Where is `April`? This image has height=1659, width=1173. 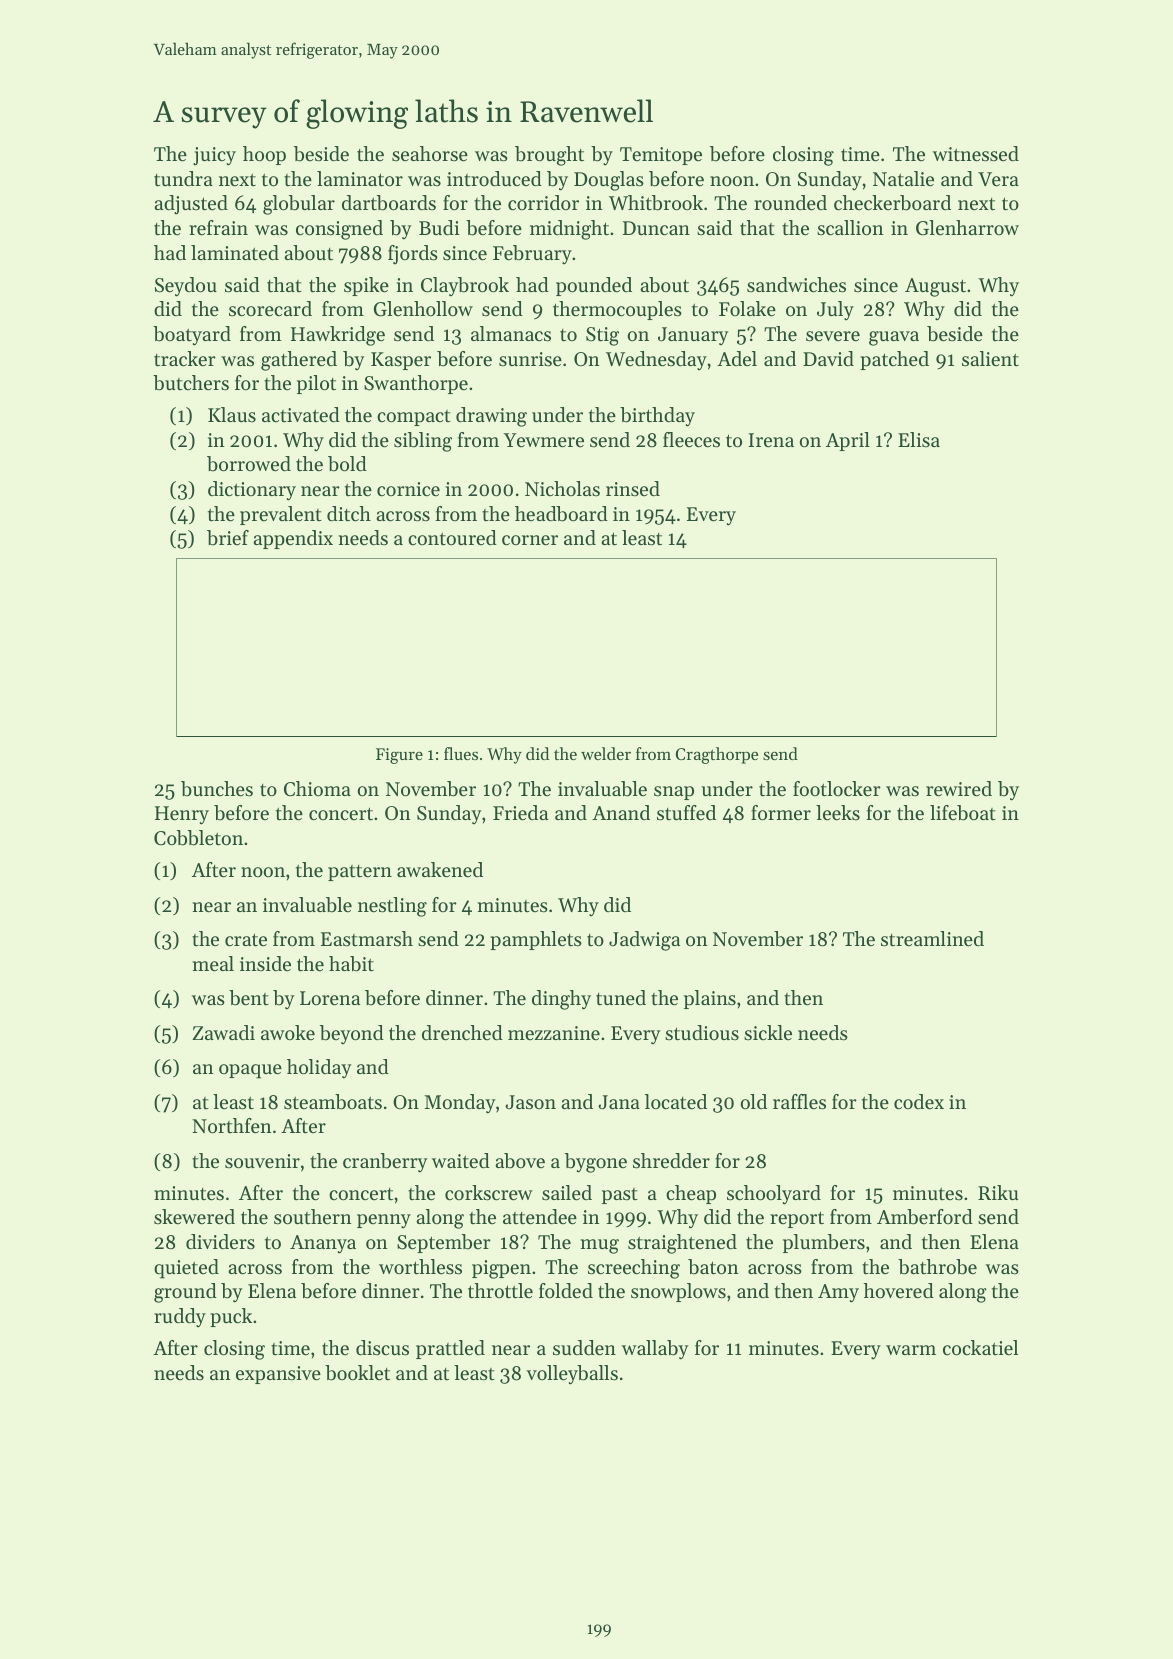
April is located at coordinates (848, 441).
